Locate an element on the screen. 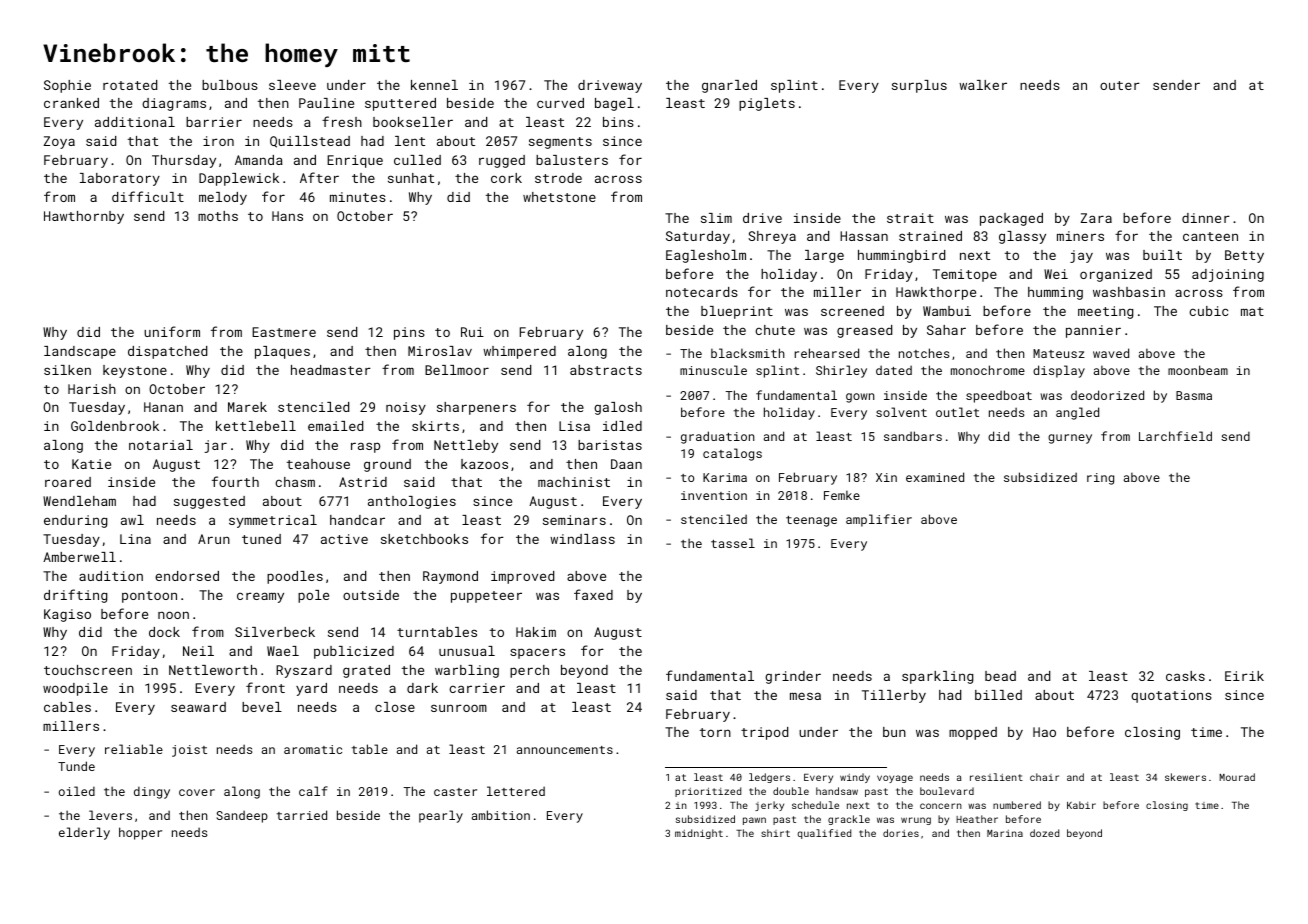  ledgers is located at coordinates (769, 778).
